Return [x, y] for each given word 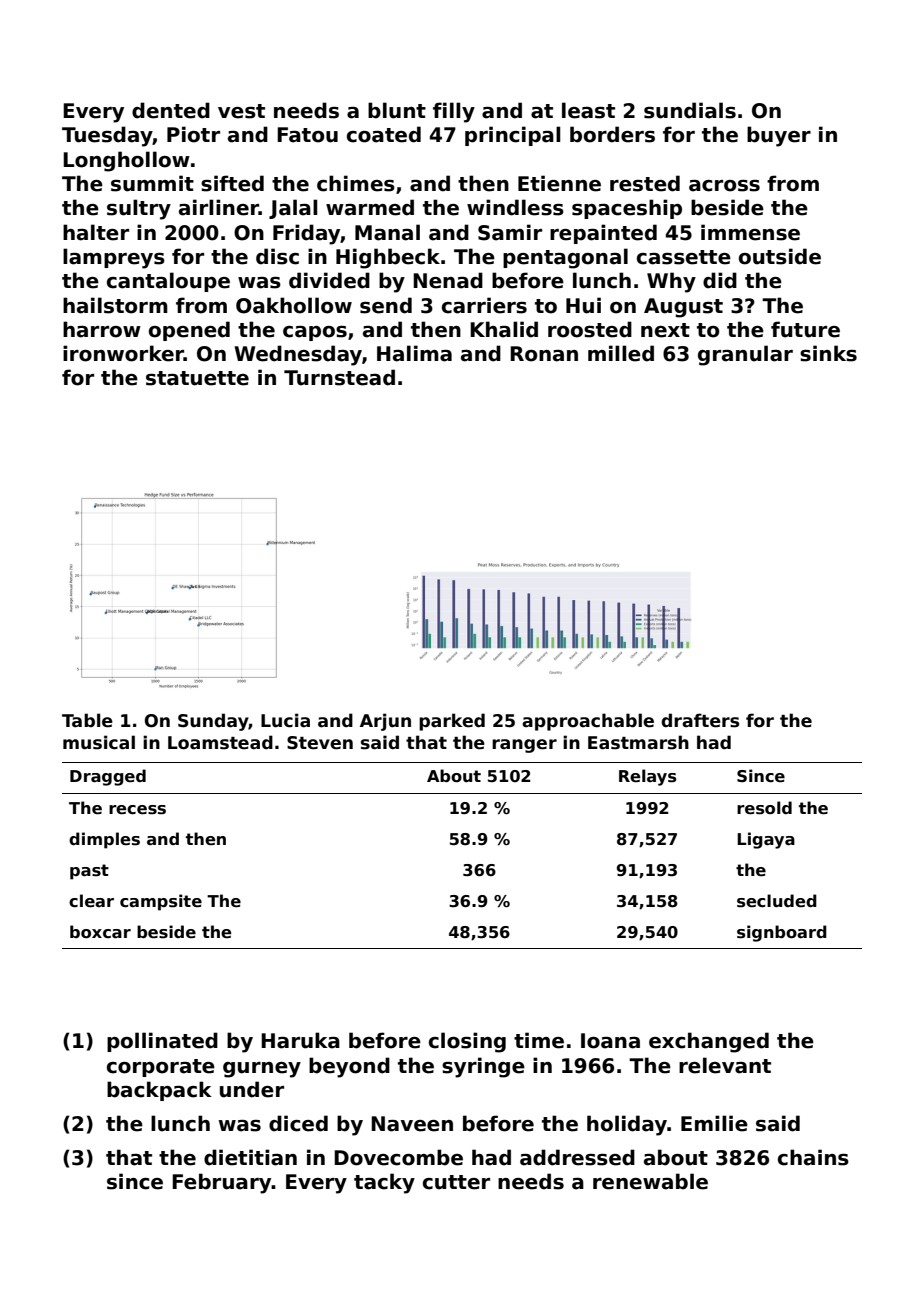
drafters [700, 720]
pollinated [162, 1042]
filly [454, 112]
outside [780, 256]
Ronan [544, 354]
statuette [197, 378]
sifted [232, 183]
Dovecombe [398, 1157]
